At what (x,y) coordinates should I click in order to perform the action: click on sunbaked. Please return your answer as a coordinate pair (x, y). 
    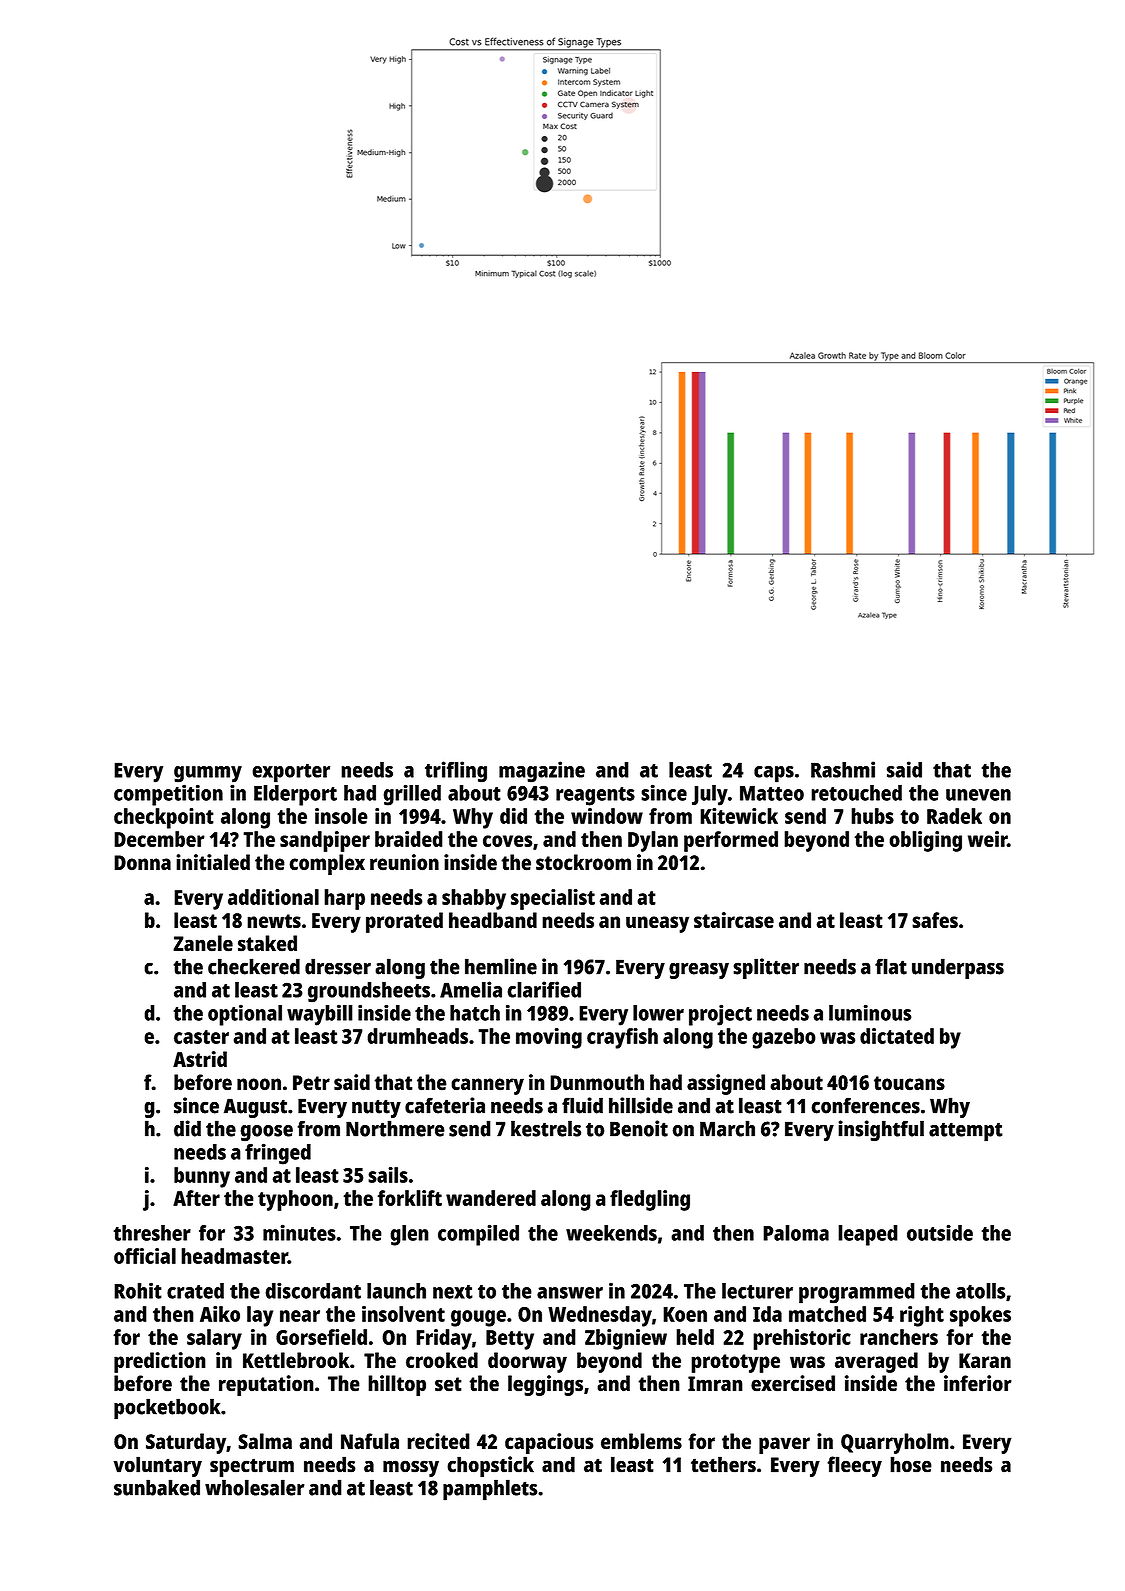
    Looking at the image, I should click on (157, 1487).
